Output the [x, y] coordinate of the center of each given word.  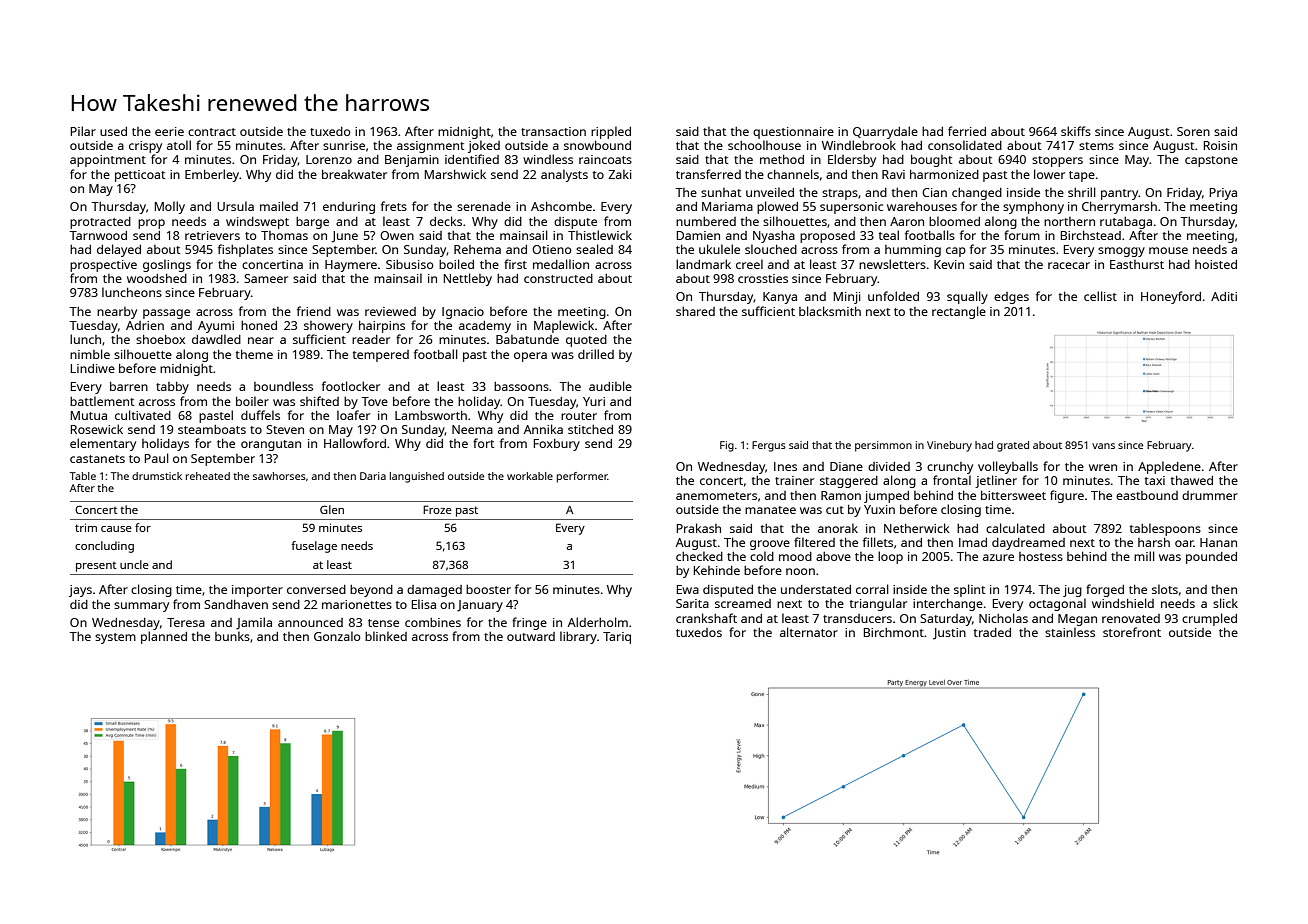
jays [80, 591]
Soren [1193, 131]
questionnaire [793, 133]
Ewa [688, 589]
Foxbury [557, 445]
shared [695, 311]
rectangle [959, 312]
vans [1103, 446]
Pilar [83, 131]
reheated [208, 476]
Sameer [266, 278]
